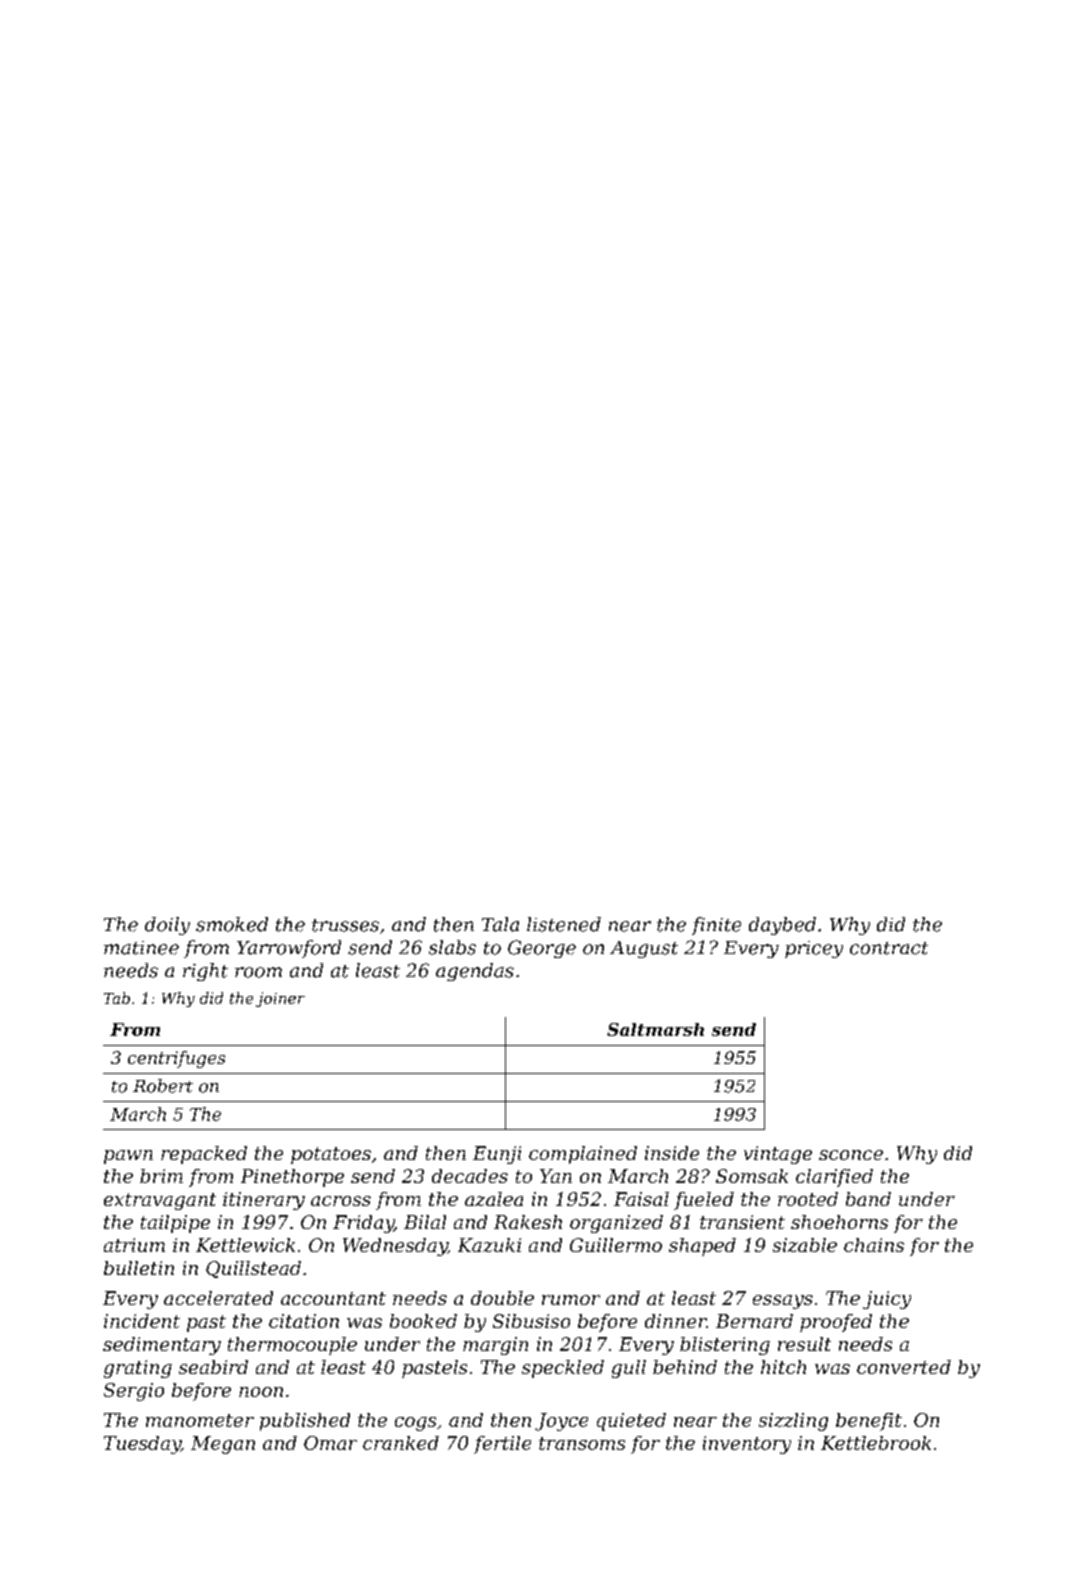  I want to click on double, so click(502, 1298).
